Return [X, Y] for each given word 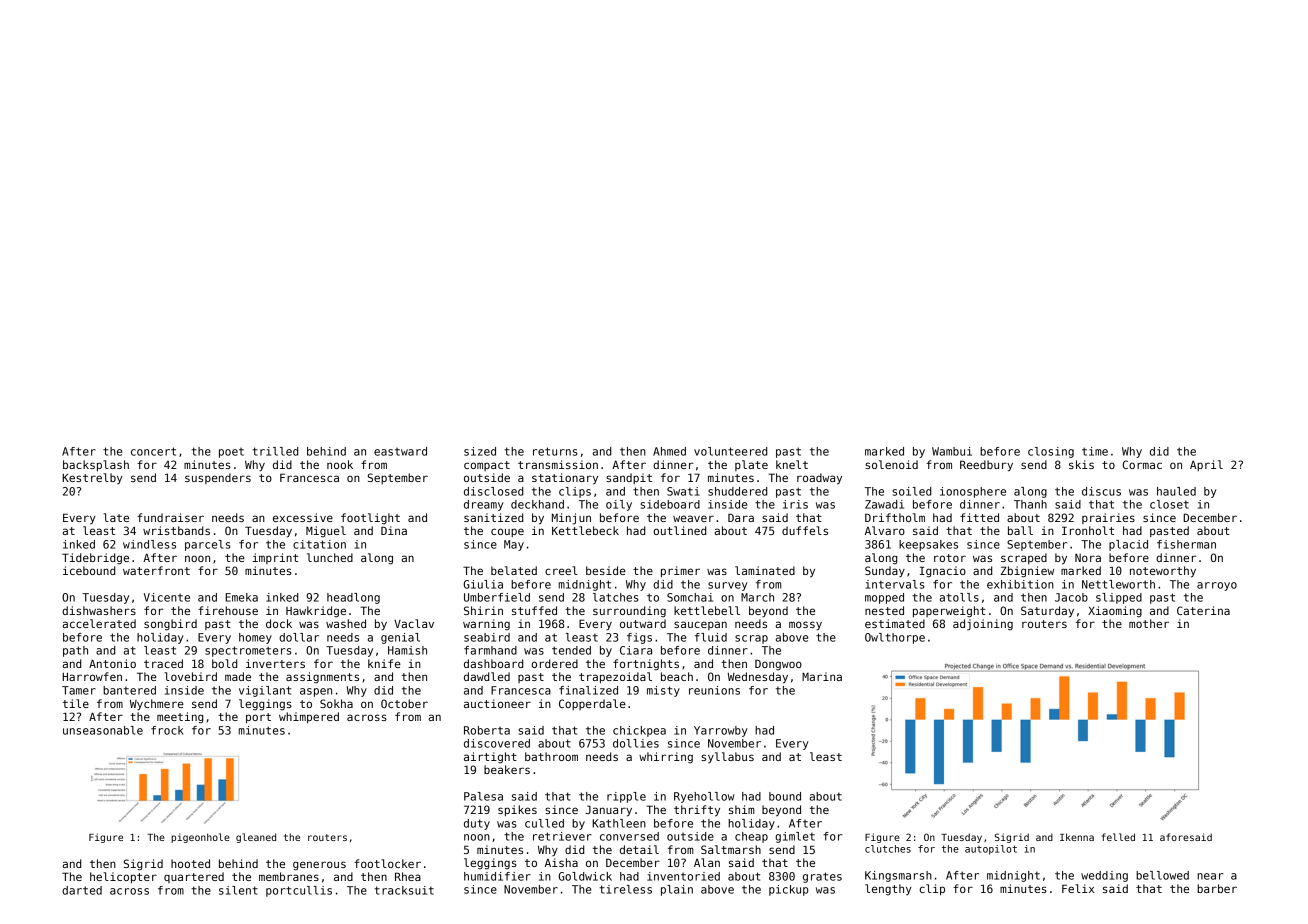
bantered [129, 690]
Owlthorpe [895, 638]
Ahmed [669, 451]
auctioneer [497, 703]
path [75, 651]
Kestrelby [92, 478]
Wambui [952, 451]
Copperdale [592, 704]
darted [82, 890]
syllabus [727, 757]
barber [1217, 888]
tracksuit [404, 890]
